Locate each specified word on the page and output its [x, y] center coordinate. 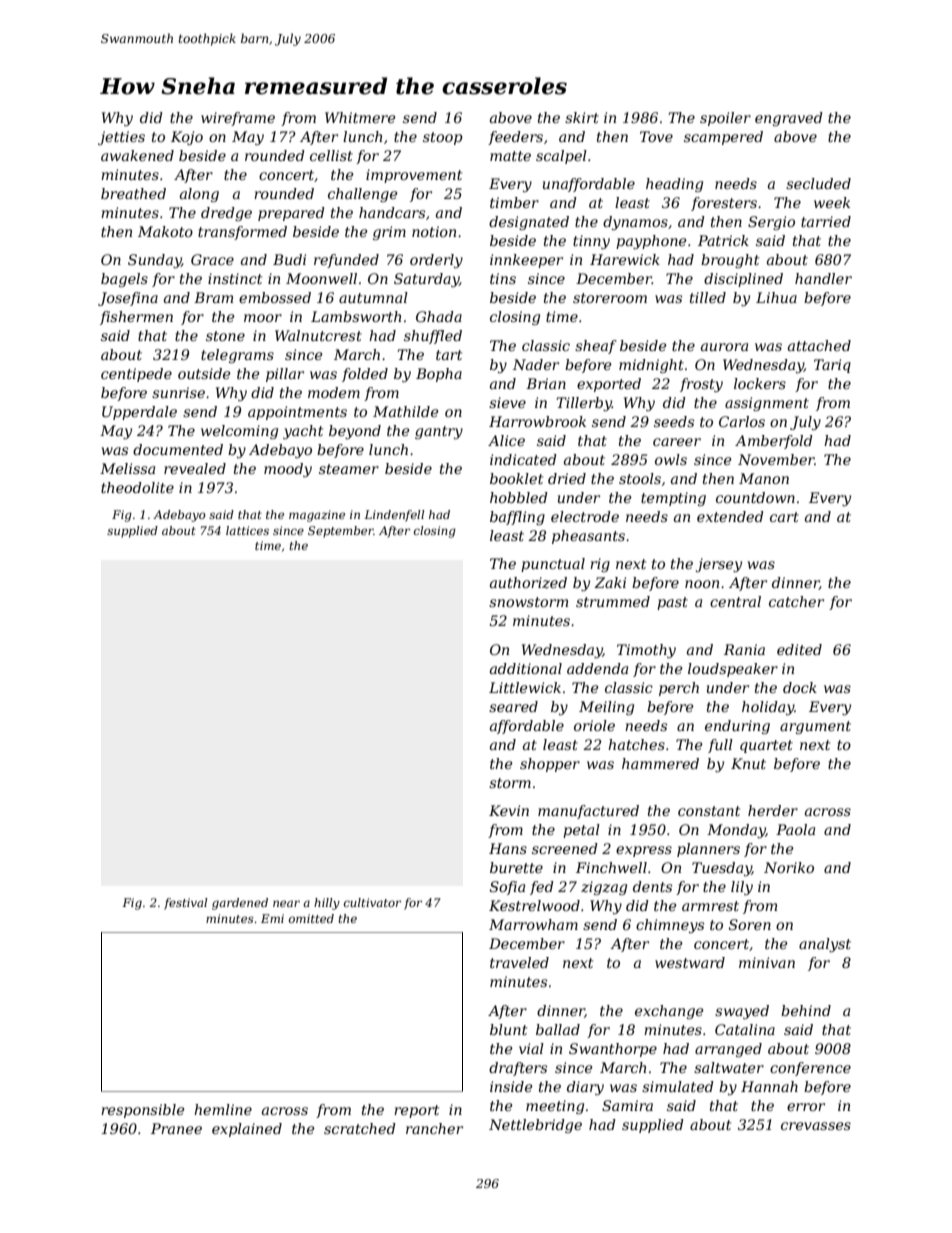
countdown [755, 497]
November [776, 459]
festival [186, 904]
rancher [434, 1128]
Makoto [165, 231]
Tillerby [584, 404]
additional [526, 668]
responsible [143, 1111]
